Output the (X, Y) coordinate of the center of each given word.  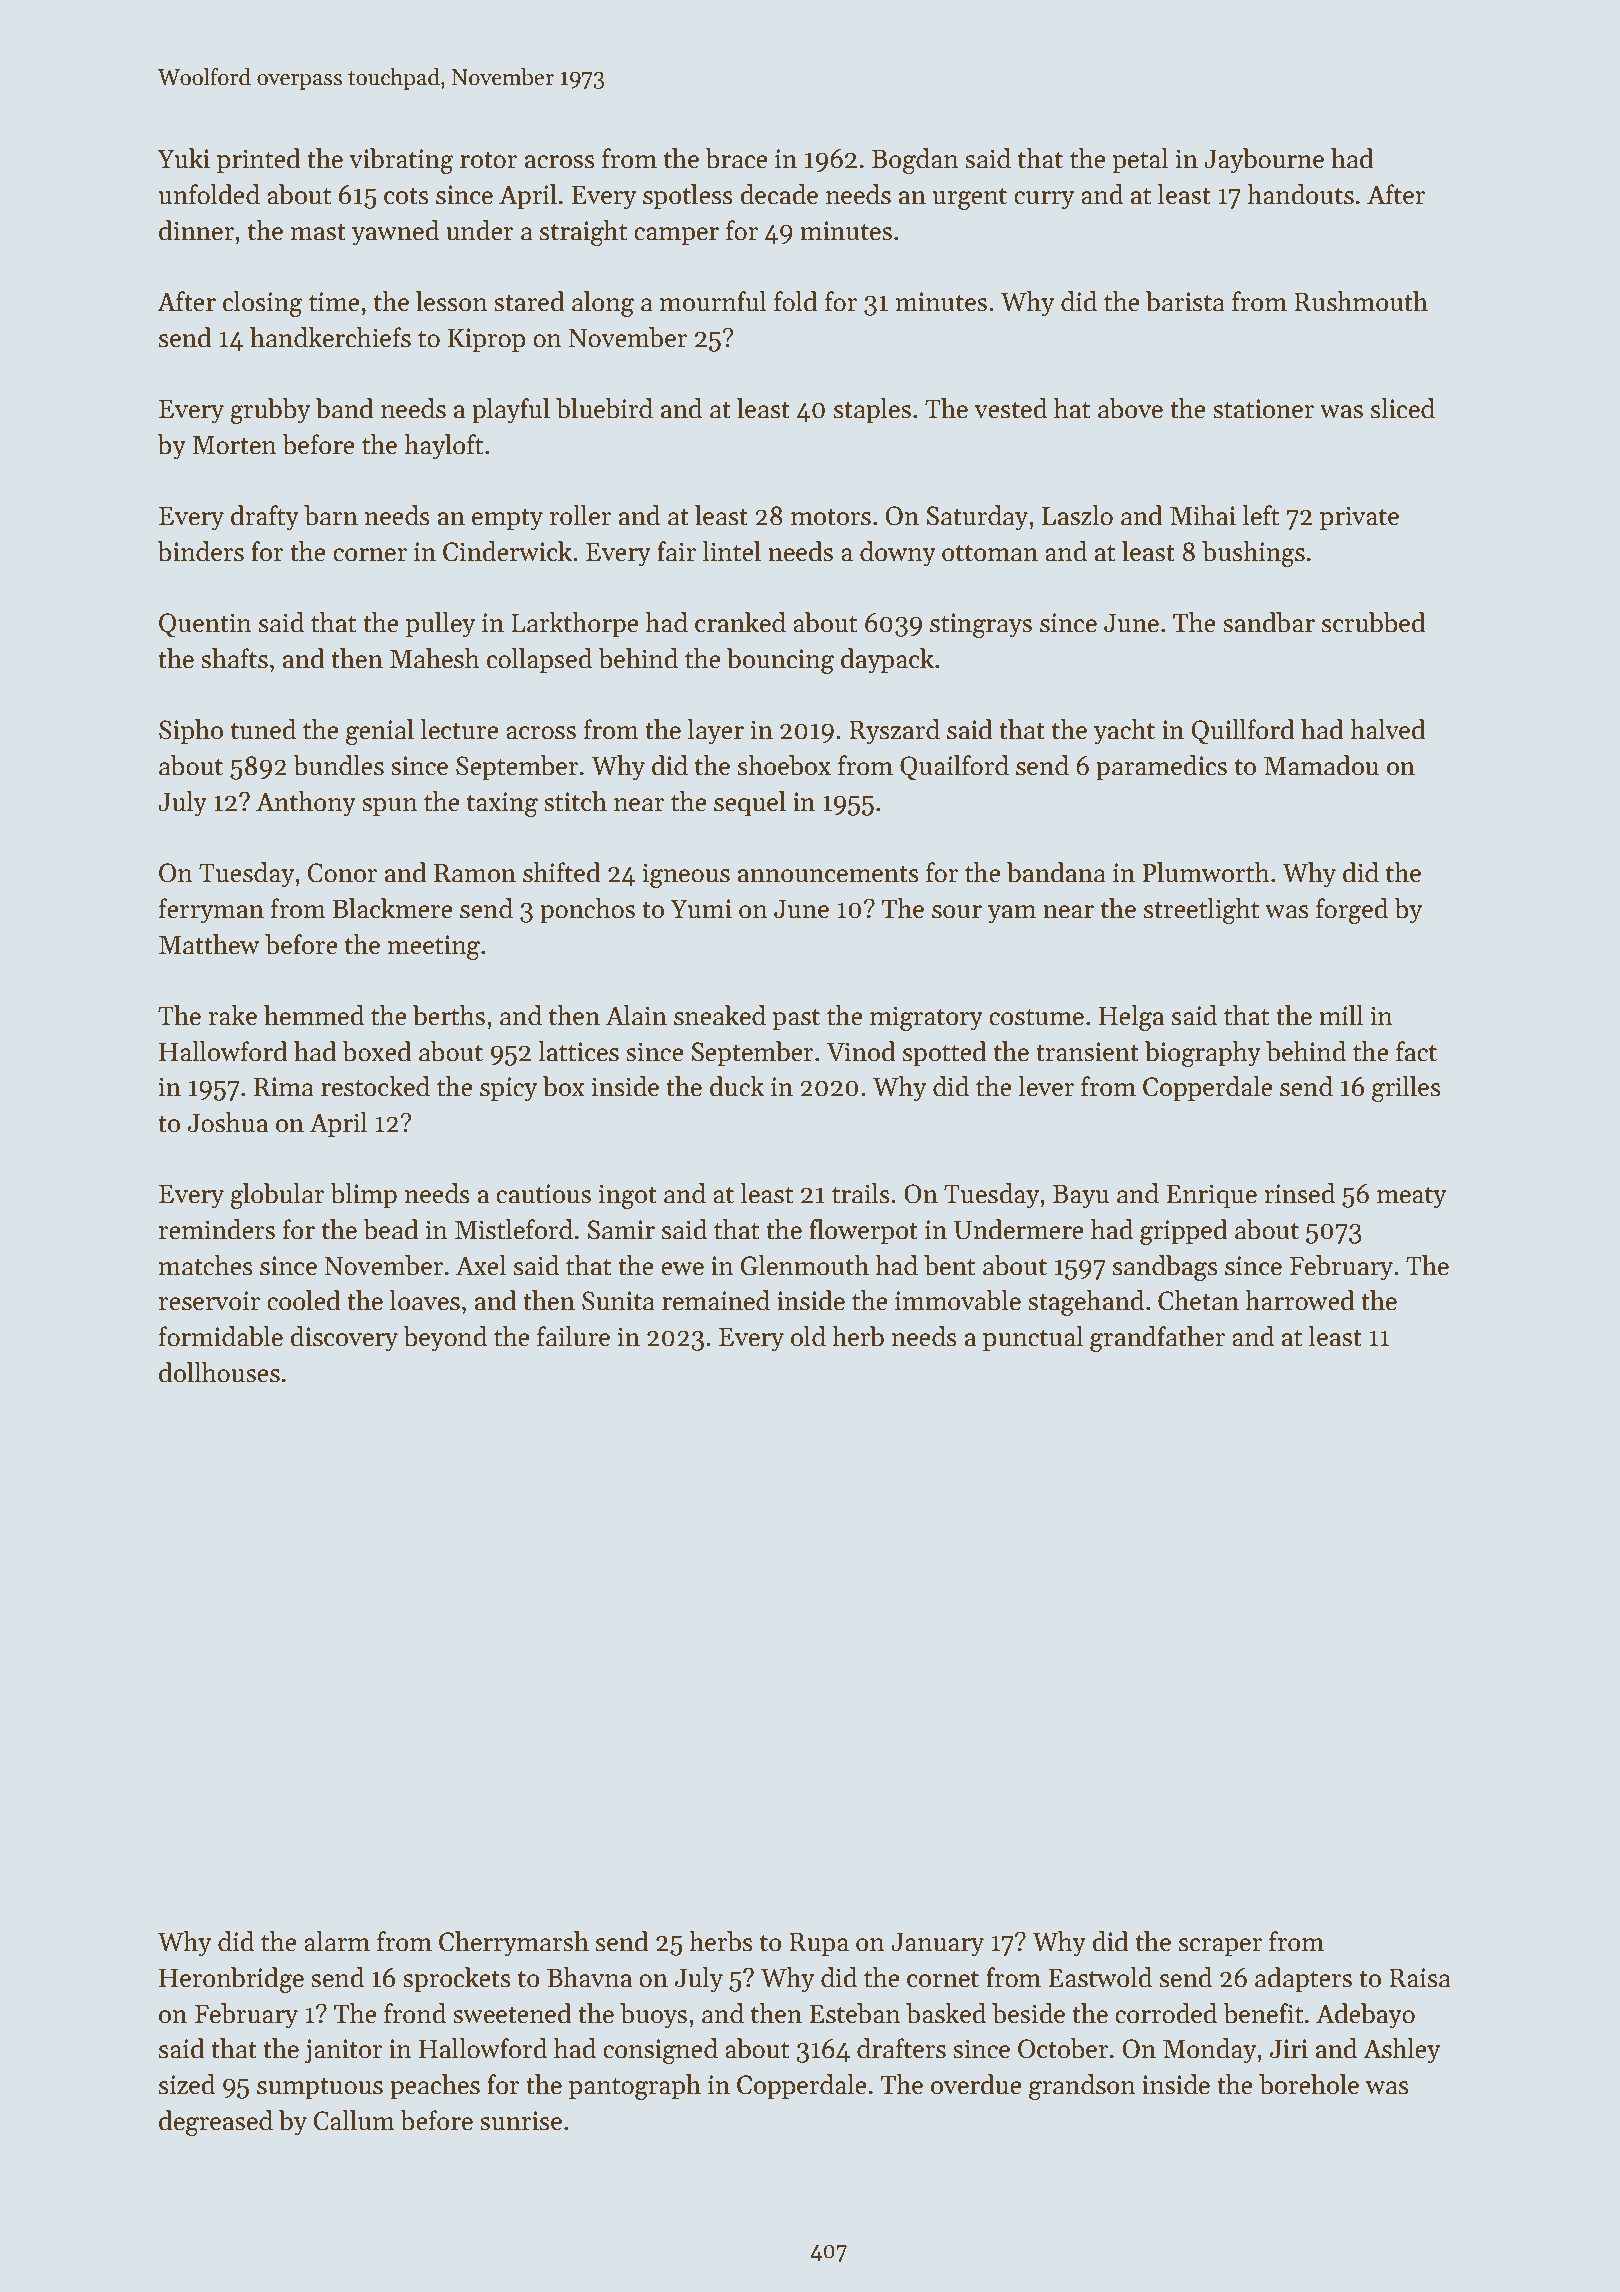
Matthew (209, 944)
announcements (828, 874)
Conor (342, 873)
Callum (354, 2120)
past (796, 1020)
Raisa (1420, 1978)
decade (779, 194)
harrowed (1300, 1300)
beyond (445, 1339)
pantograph (635, 2087)
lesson (452, 301)
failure (573, 1336)
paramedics (1161, 768)
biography (1203, 1054)
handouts (1300, 194)
